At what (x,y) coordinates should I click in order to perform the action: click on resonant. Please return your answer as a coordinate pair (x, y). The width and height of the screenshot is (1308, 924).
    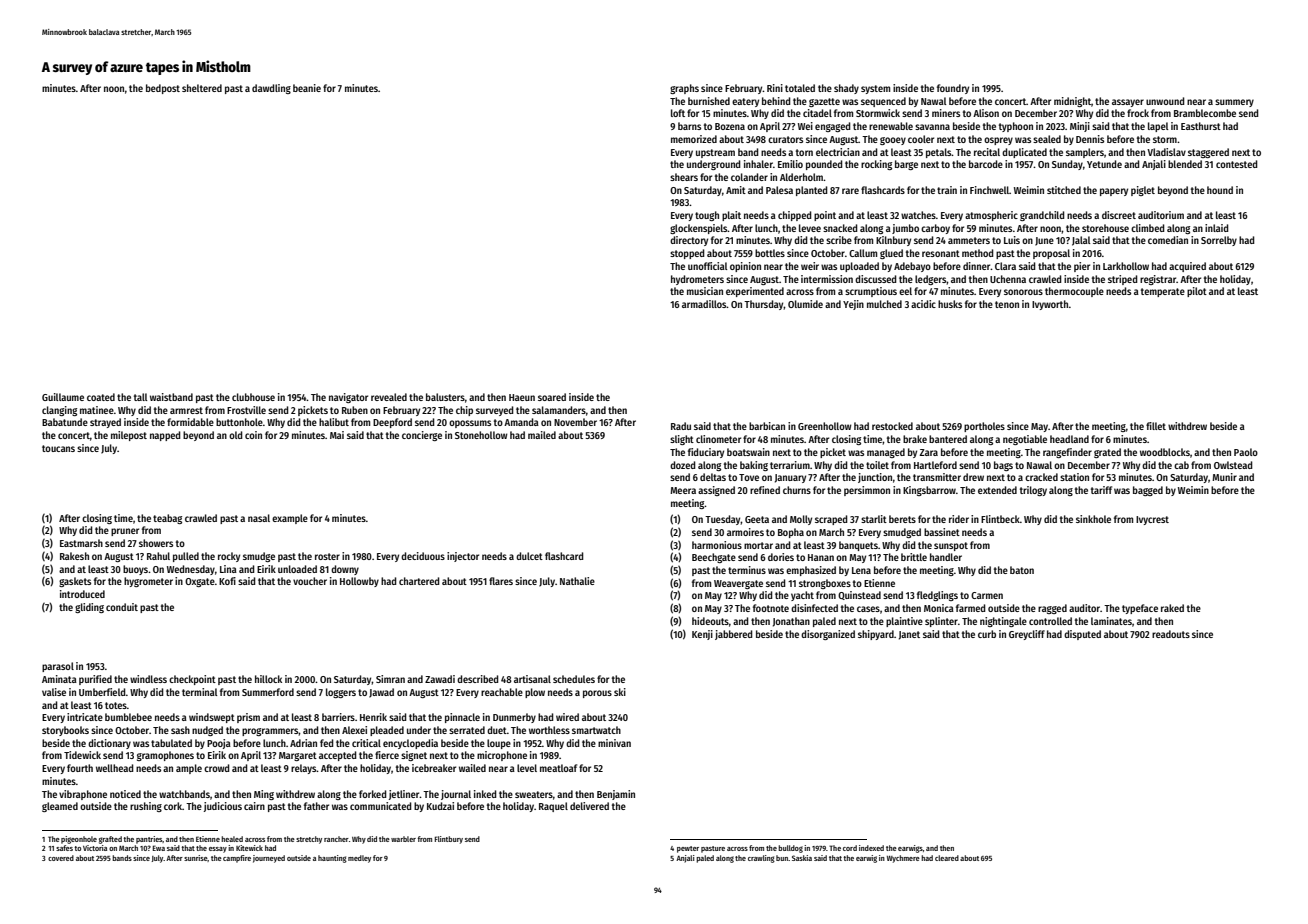
    Looking at the image, I should click on (941, 253).
